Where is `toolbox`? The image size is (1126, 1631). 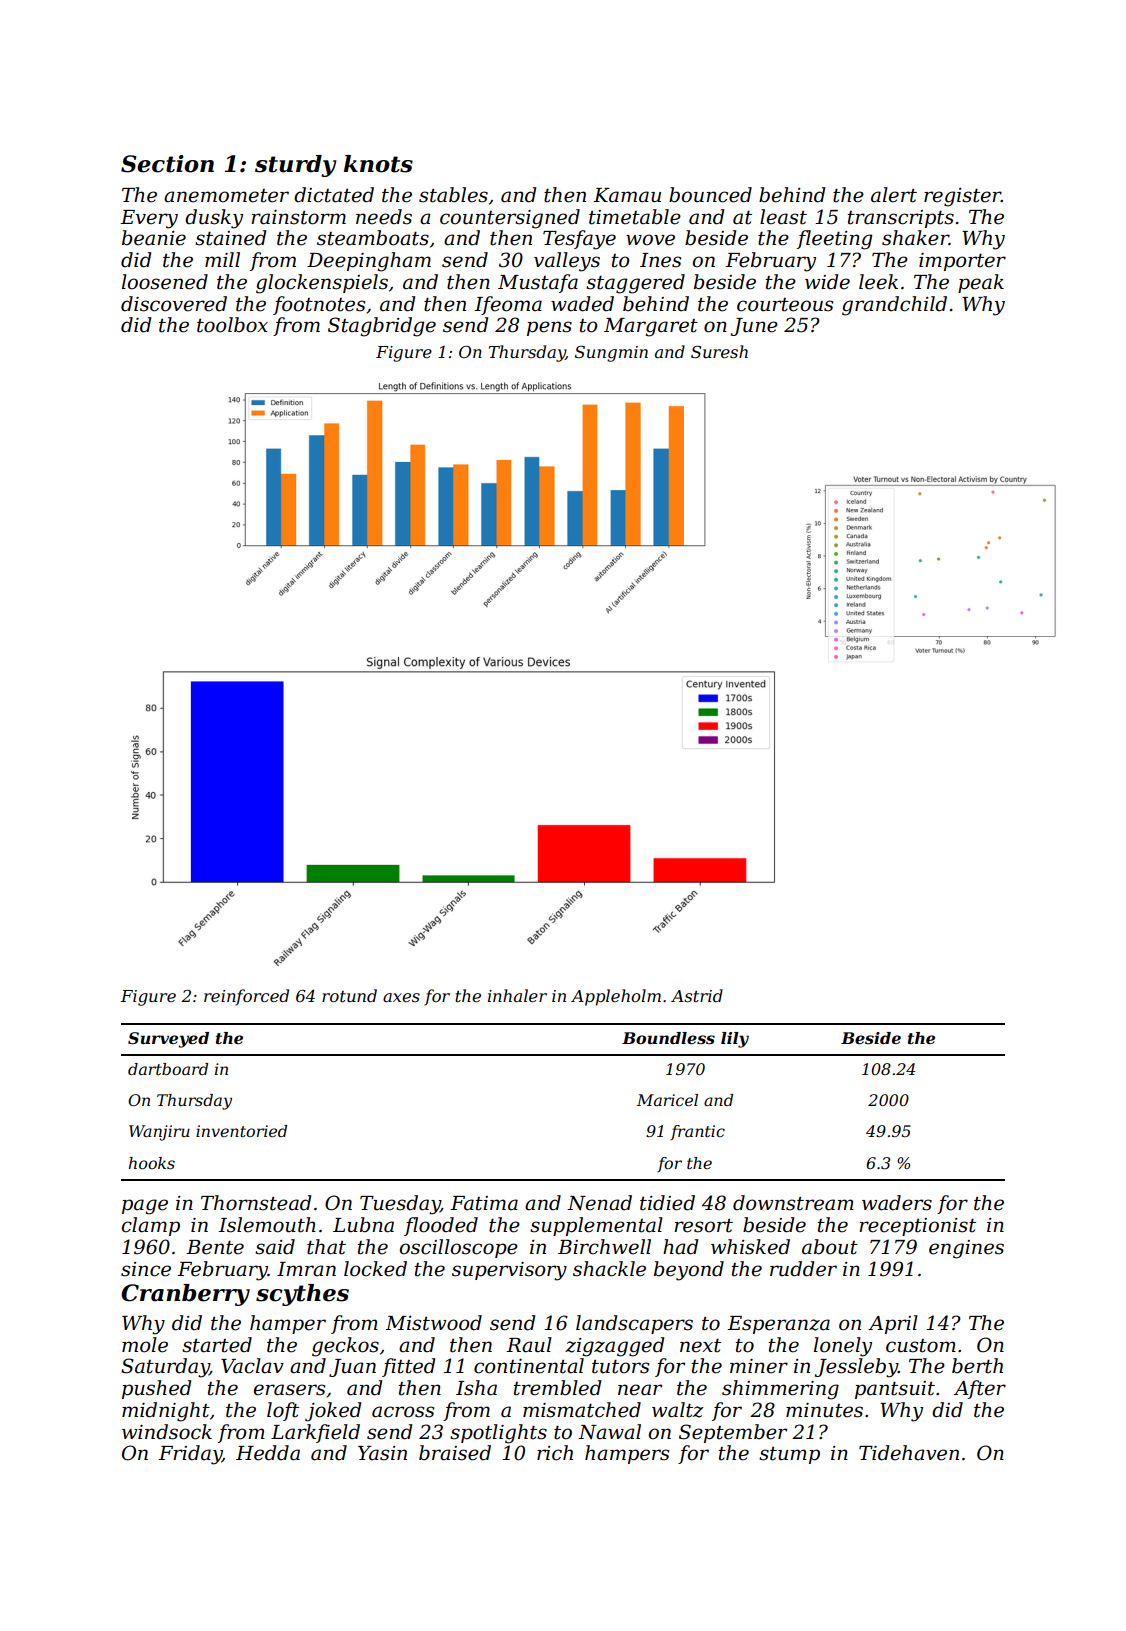 toolbox is located at coordinates (232, 325).
